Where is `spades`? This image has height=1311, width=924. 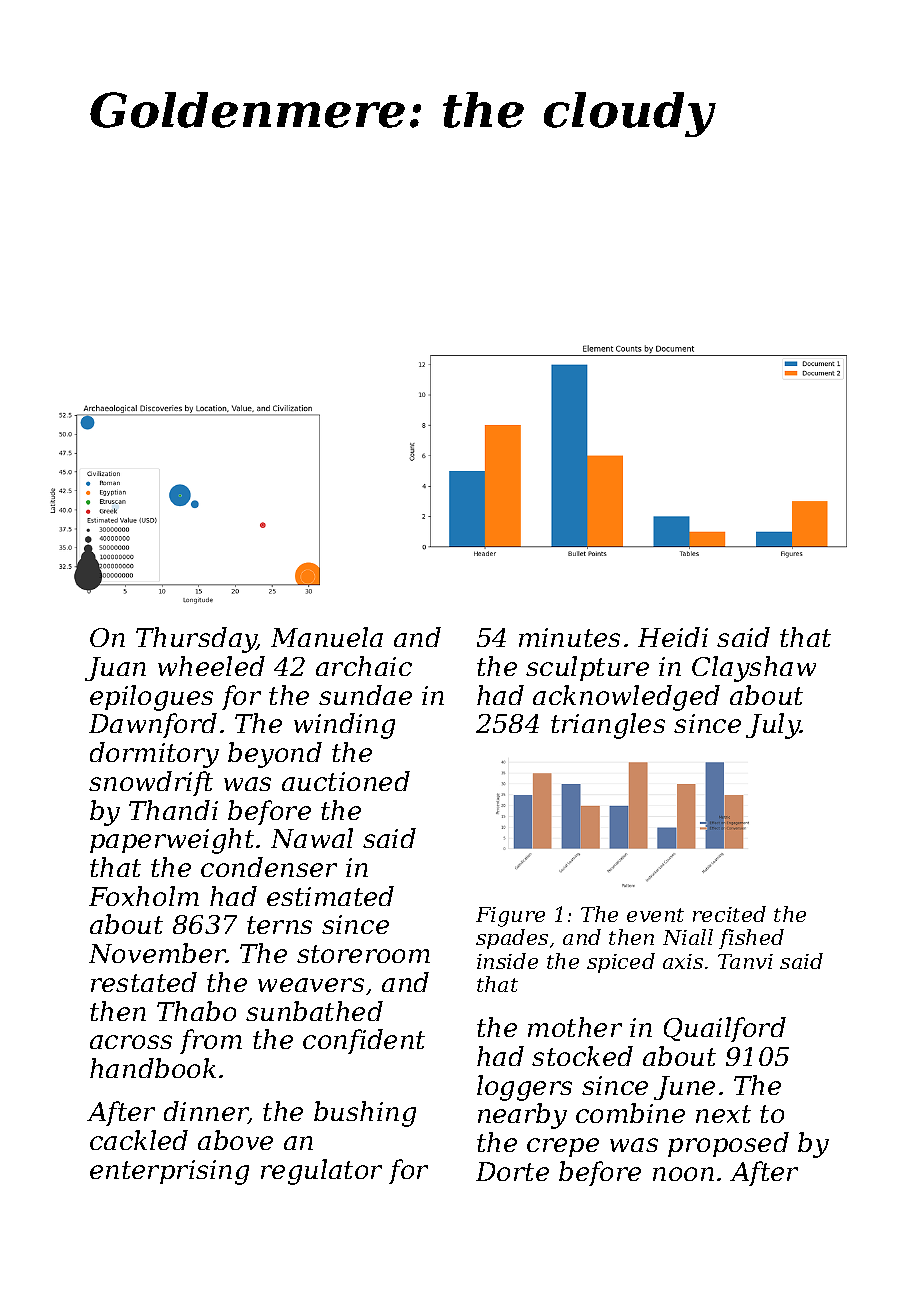 spades is located at coordinates (512, 939).
